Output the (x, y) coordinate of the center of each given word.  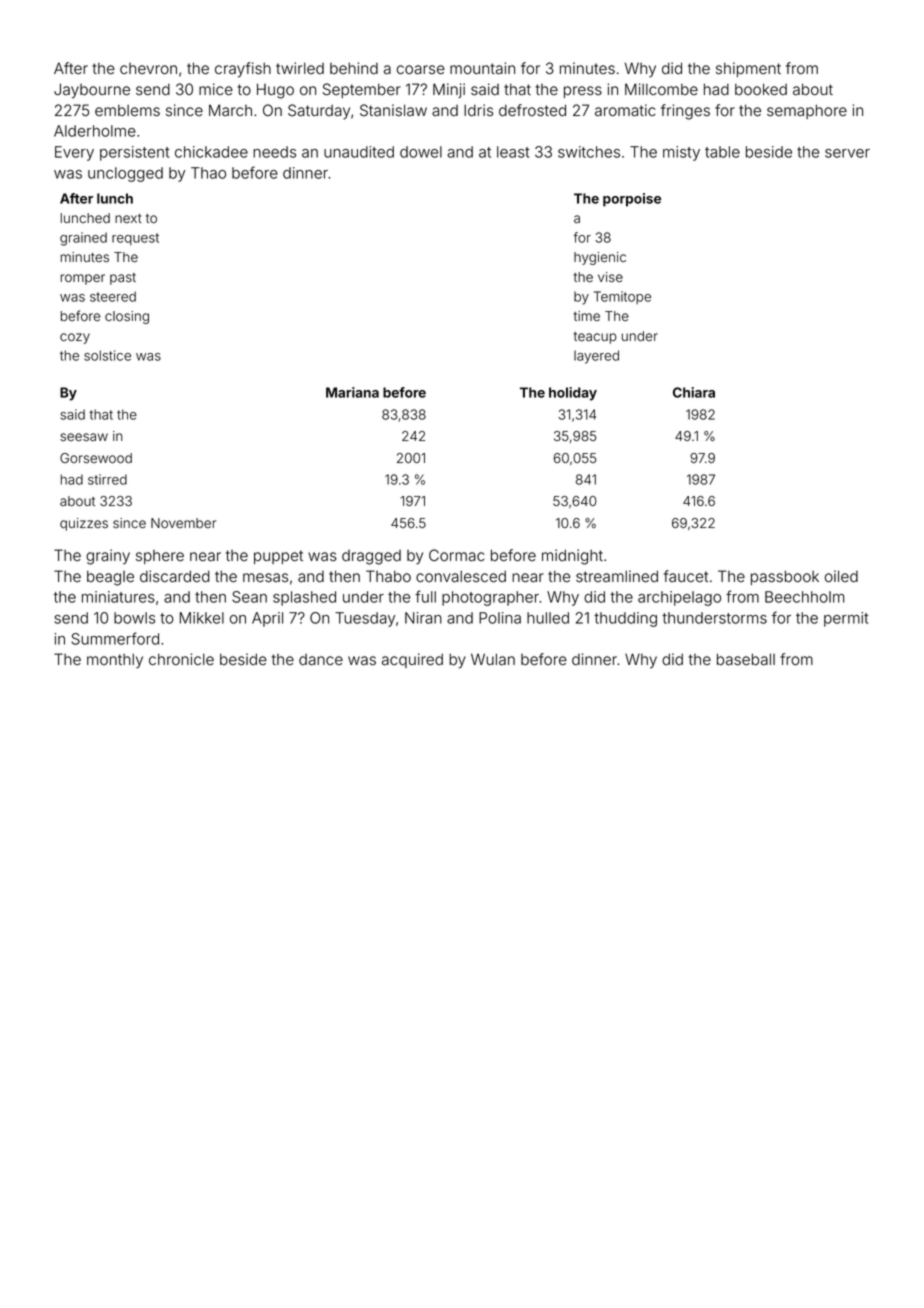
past (123, 279)
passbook (785, 577)
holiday (573, 394)
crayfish (243, 70)
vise (610, 277)
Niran (423, 618)
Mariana (352, 392)
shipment (748, 69)
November (183, 523)
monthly (115, 661)
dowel (421, 152)
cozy (75, 338)
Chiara (694, 392)
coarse (421, 70)
